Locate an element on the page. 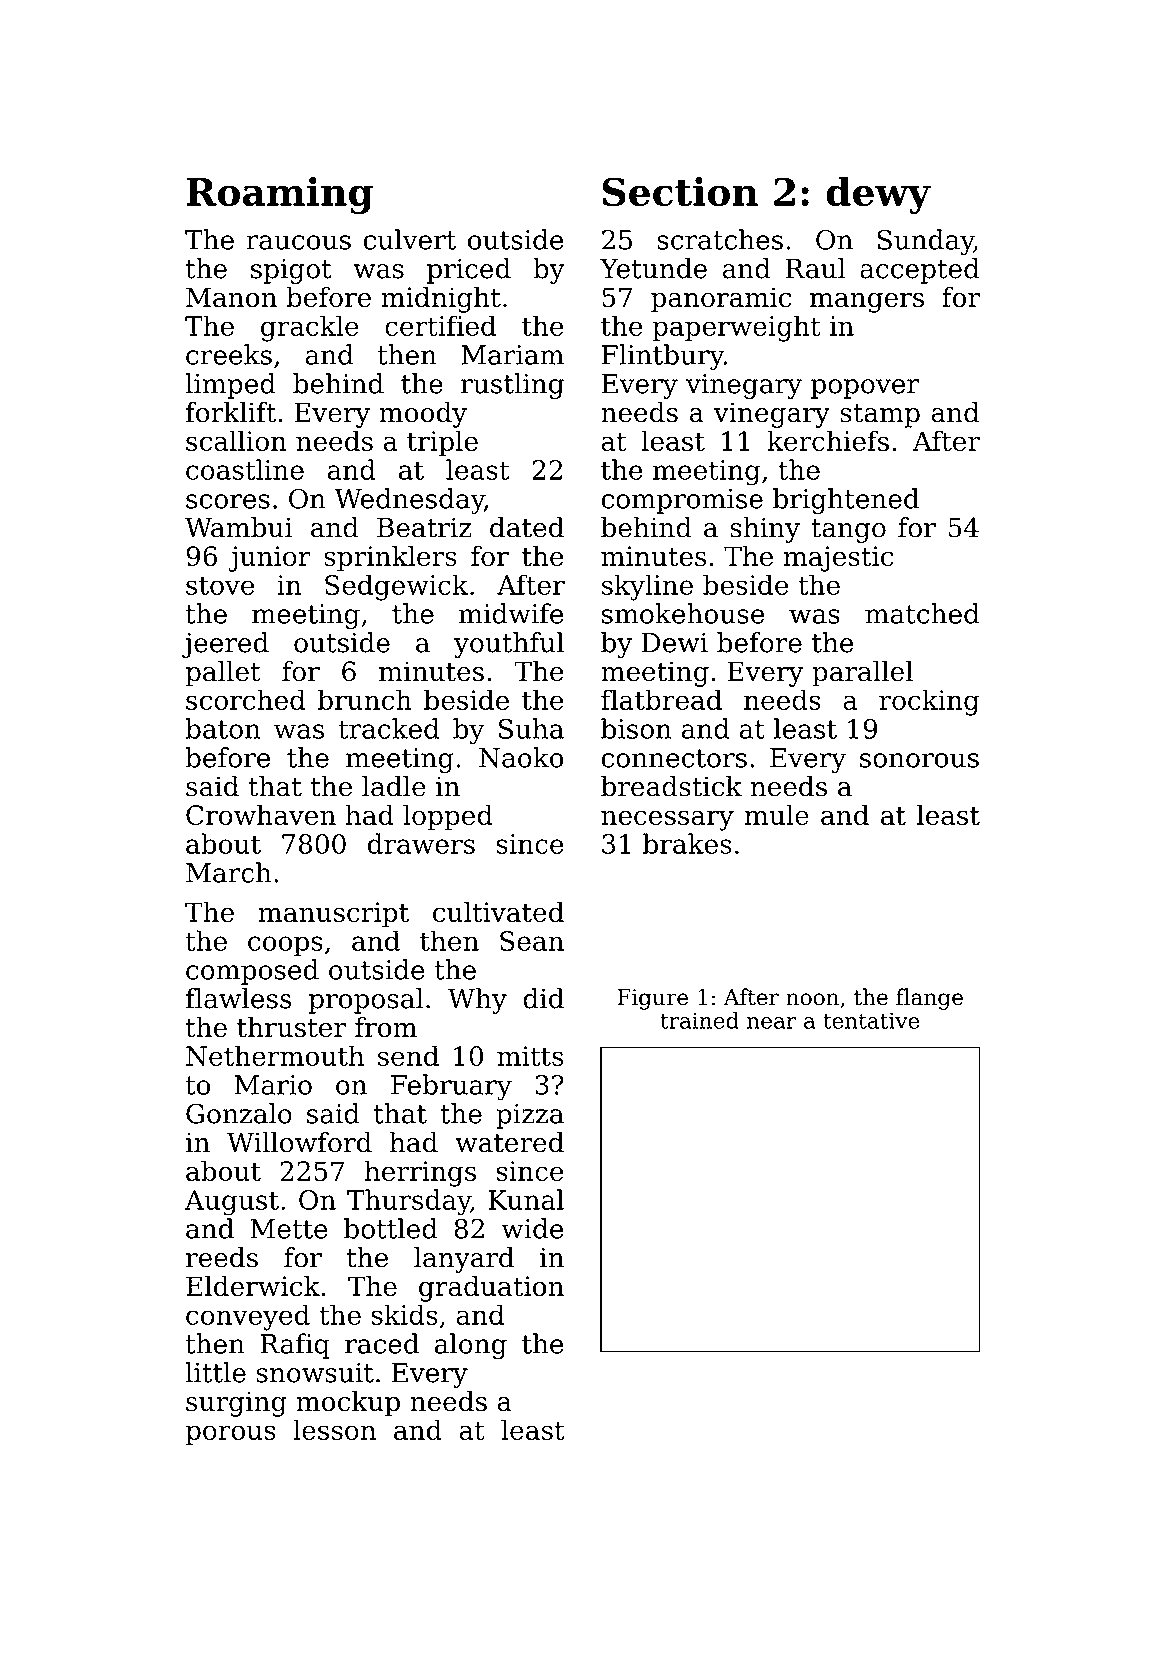  brunch is located at coordinates (365, 699).
